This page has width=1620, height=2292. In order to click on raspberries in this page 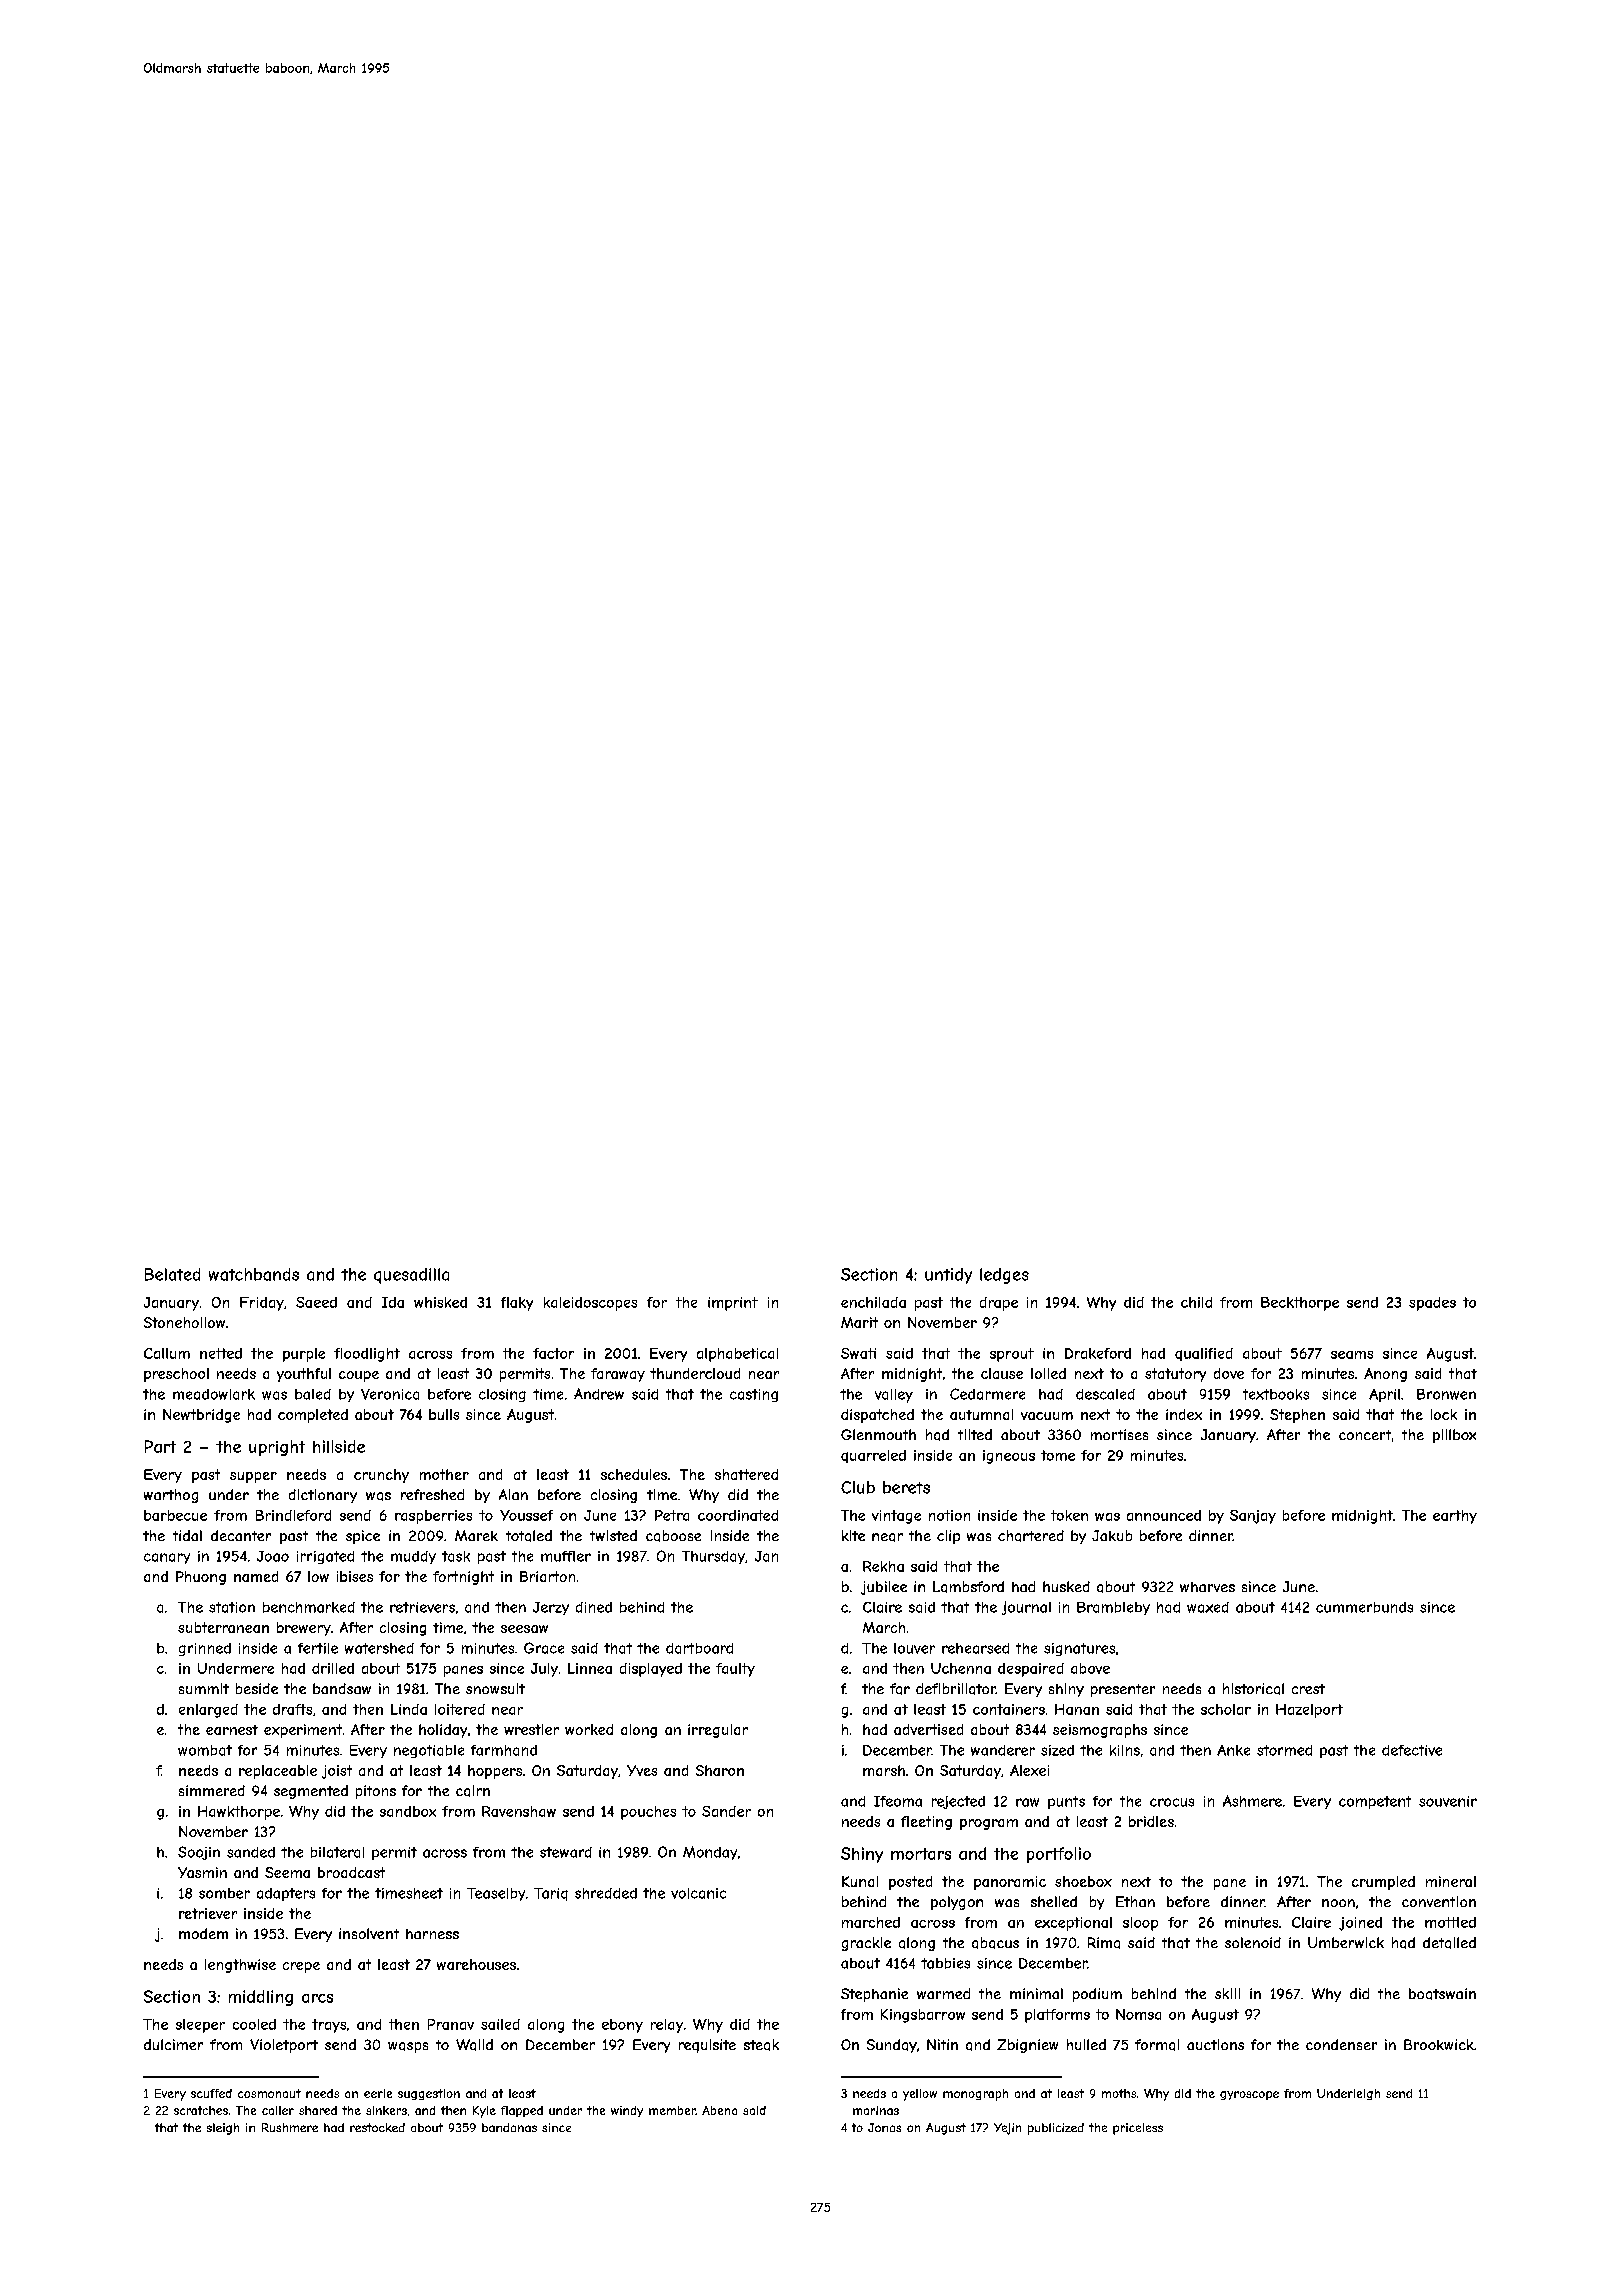, I will do `click(433, 1517)`.
